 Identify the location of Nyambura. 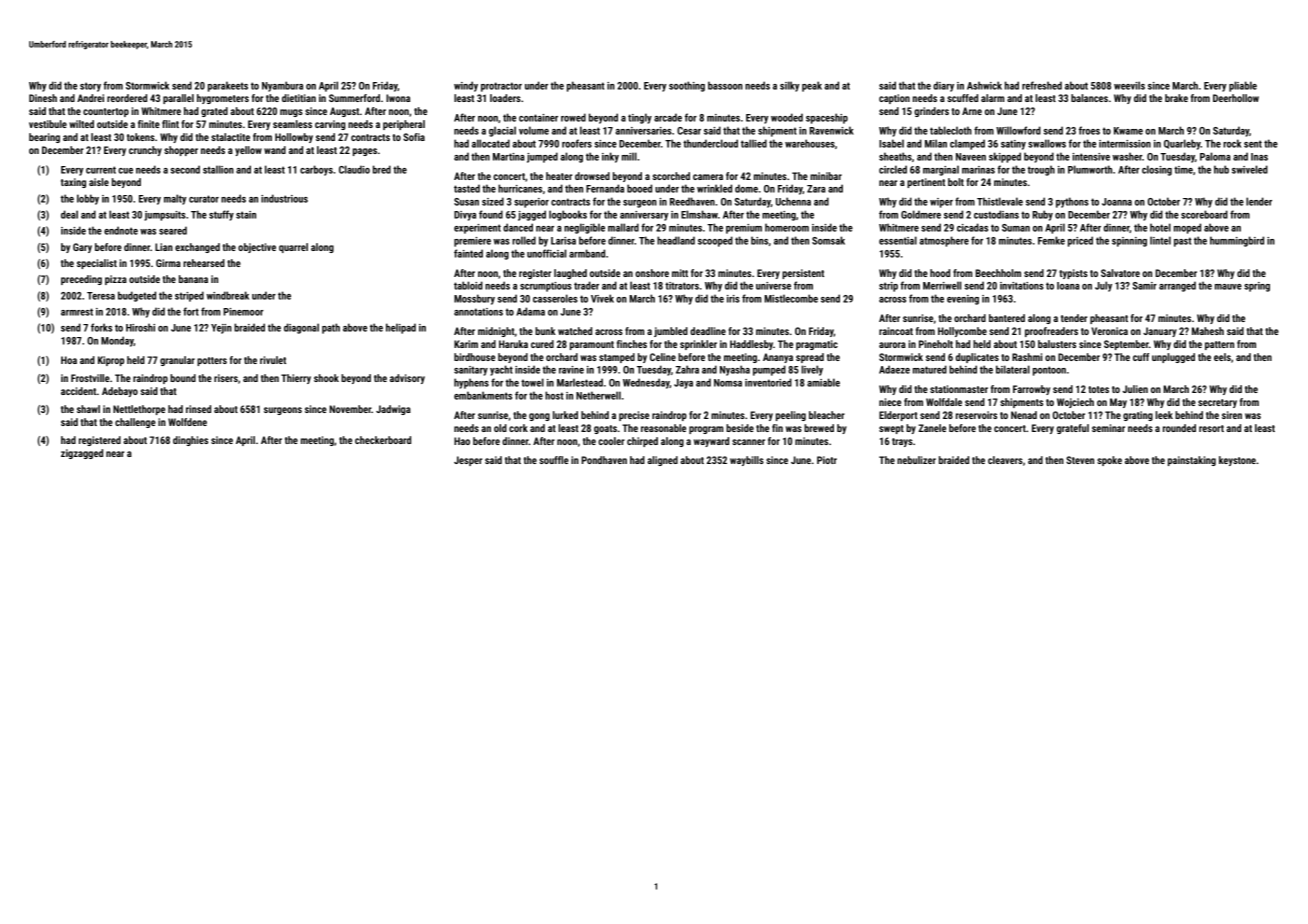
(282, 86).
